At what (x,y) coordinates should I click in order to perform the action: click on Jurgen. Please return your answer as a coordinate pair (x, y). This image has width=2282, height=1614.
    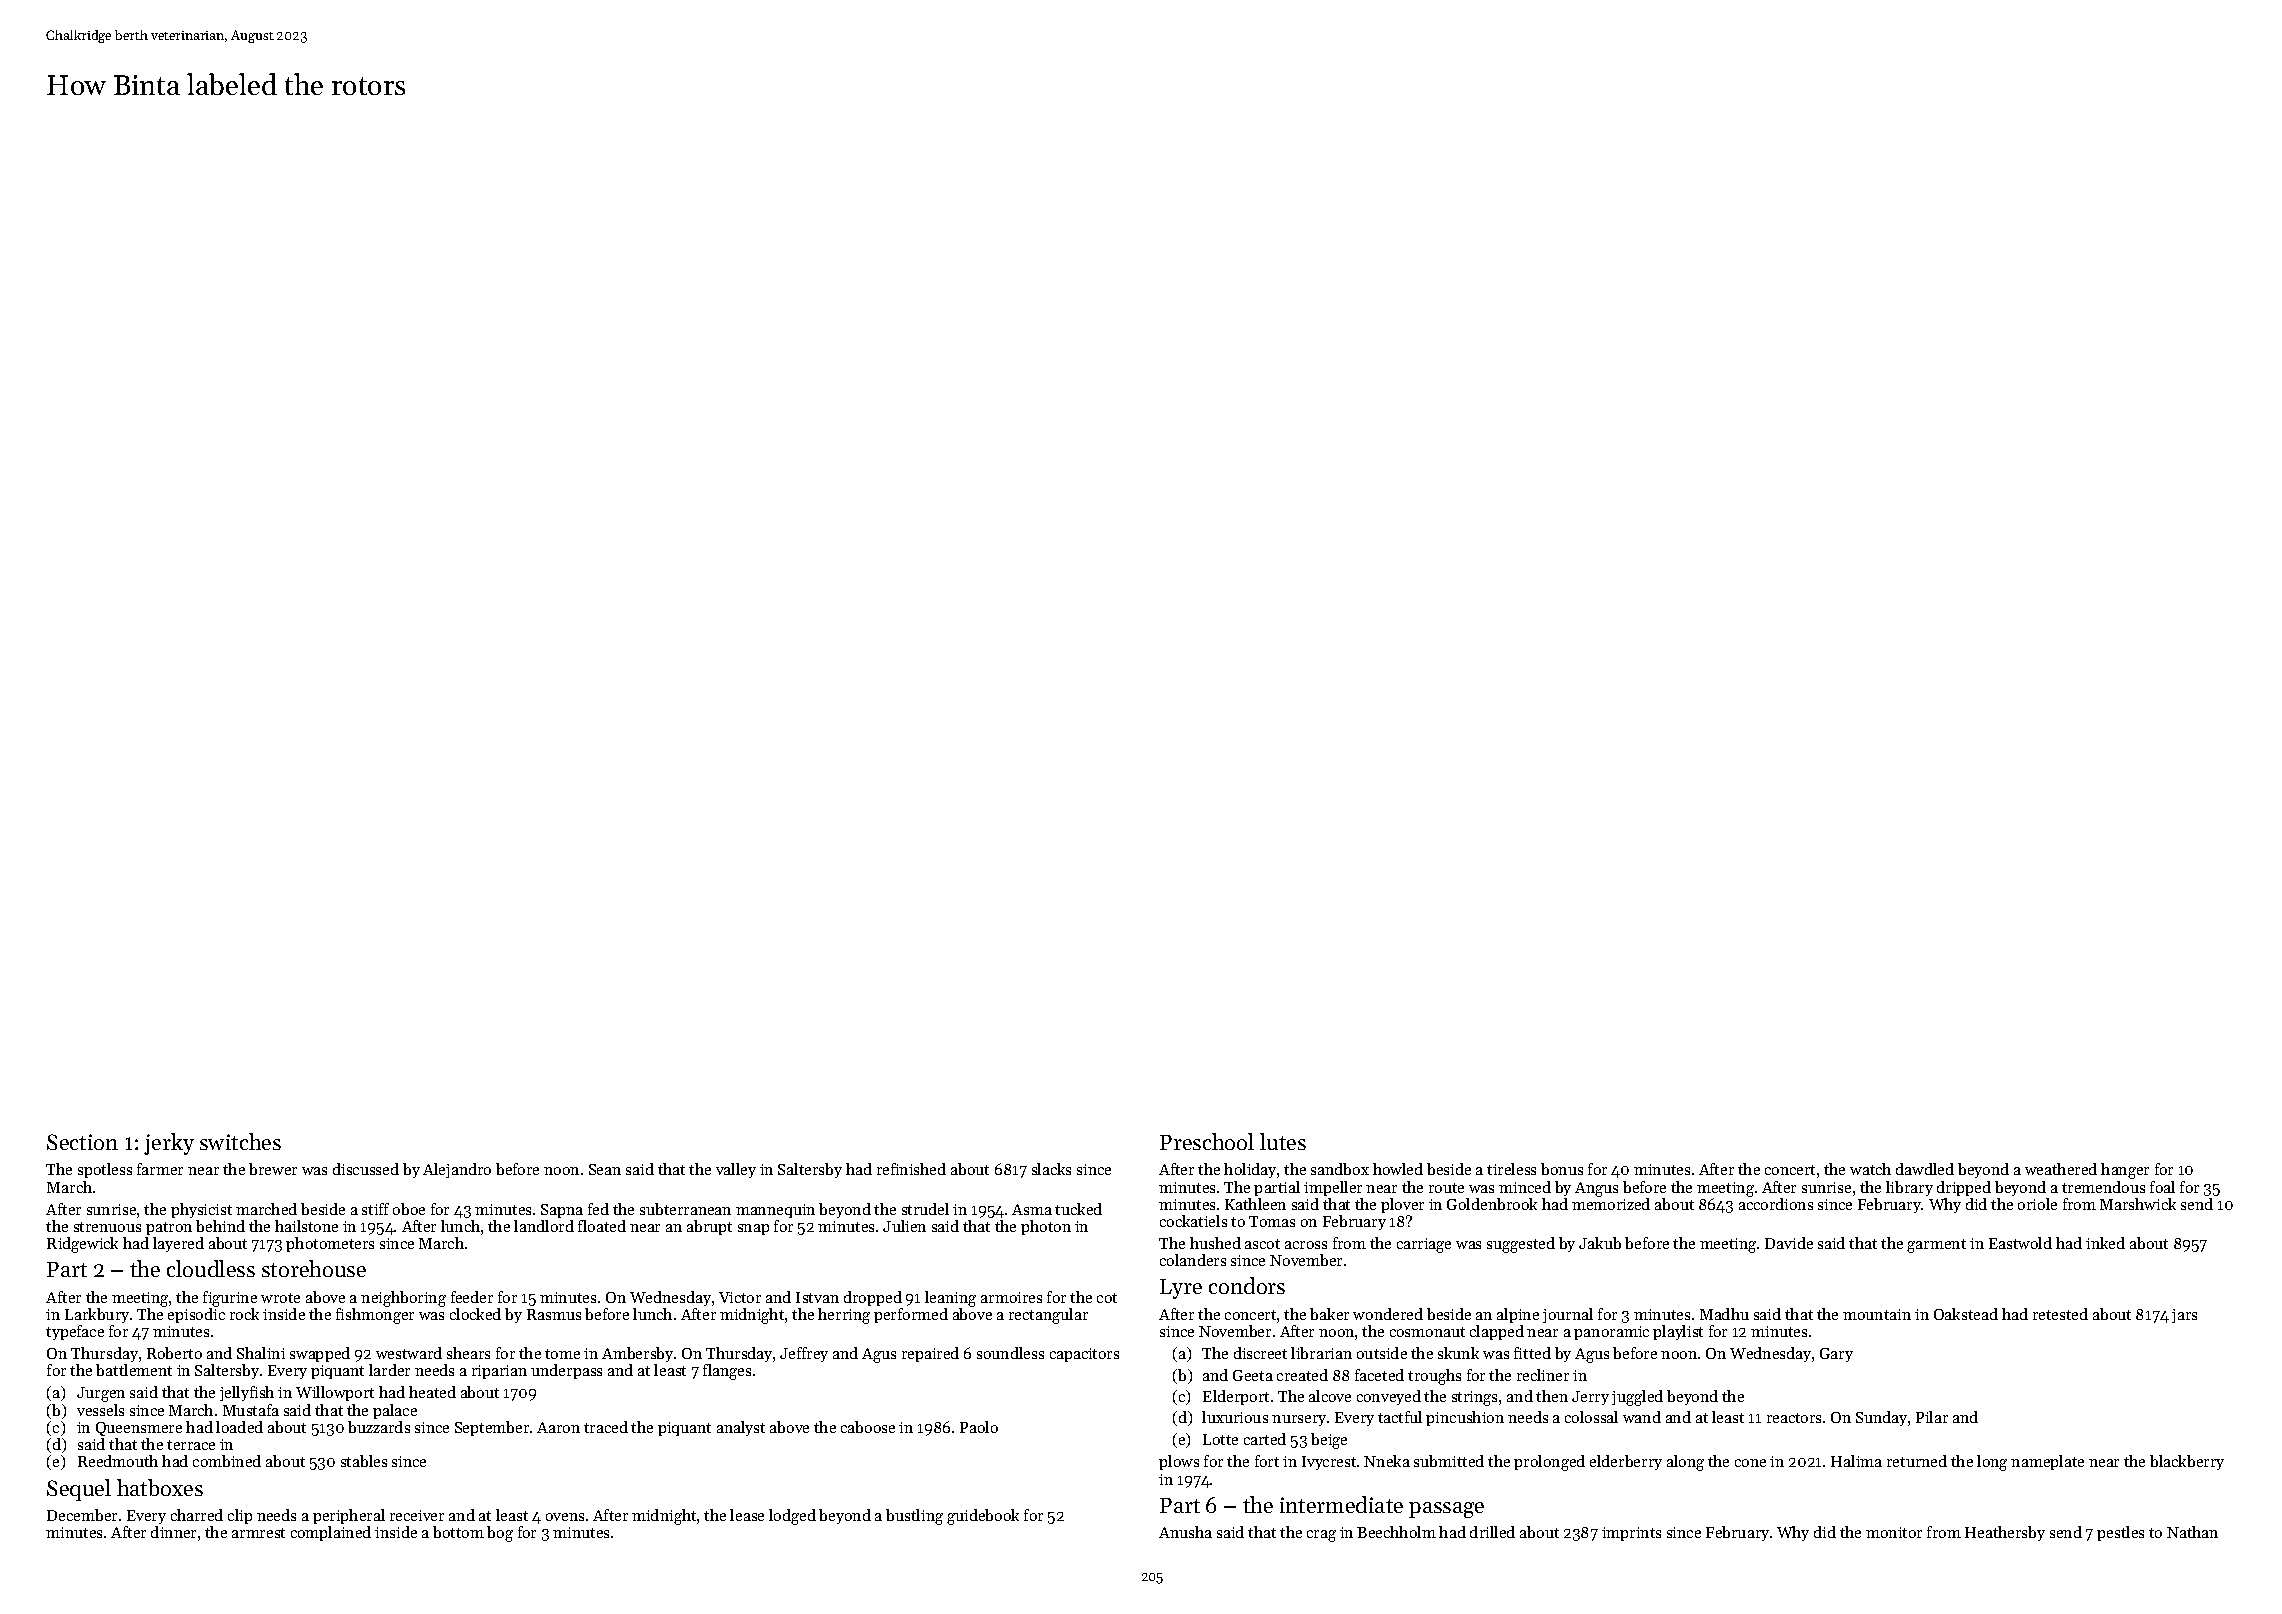
    Looking at the image, I should click on (101, 1394).
